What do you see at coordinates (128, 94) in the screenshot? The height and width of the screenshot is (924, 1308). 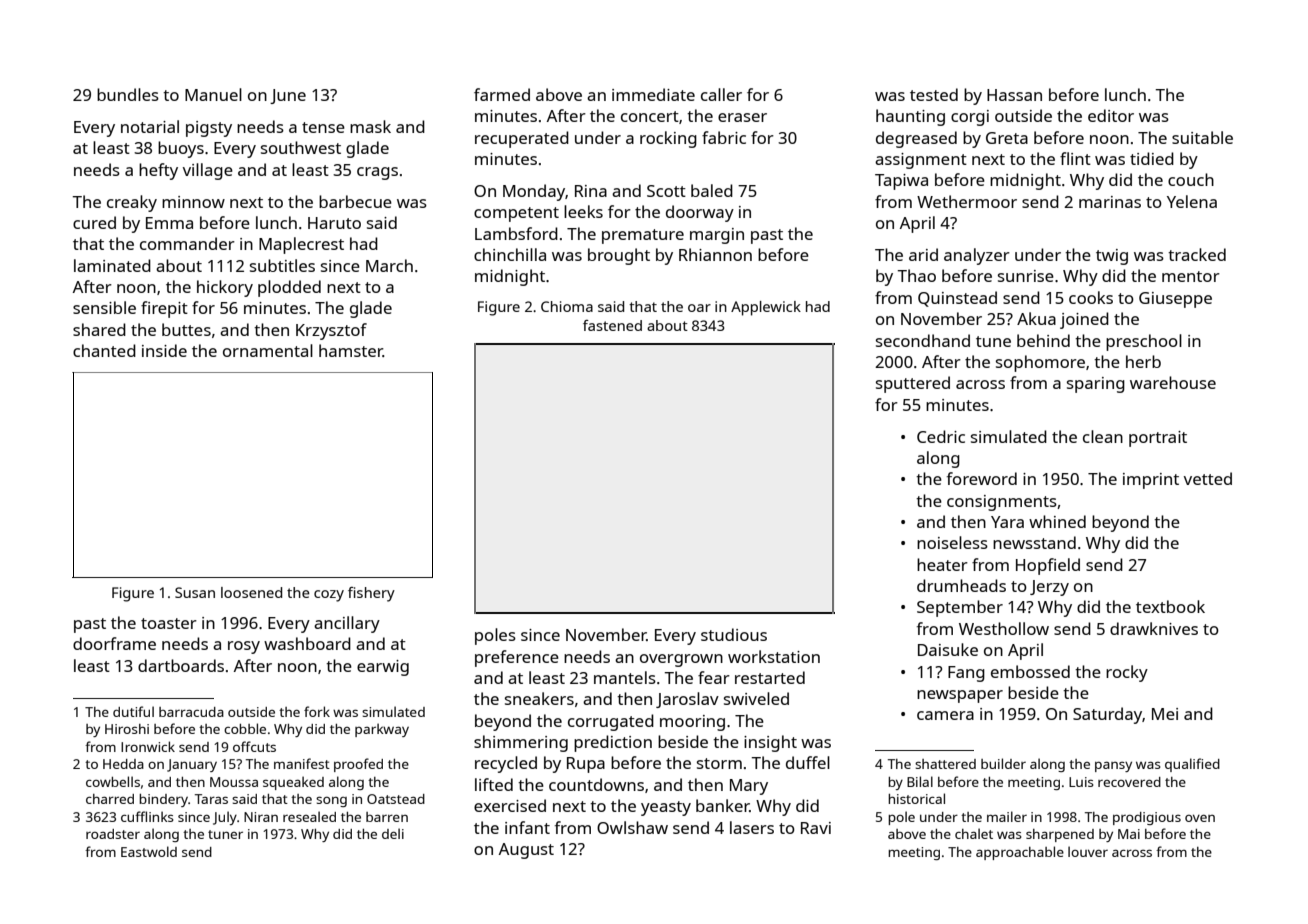 I see `bundles` at bounding box center [128, 94].
